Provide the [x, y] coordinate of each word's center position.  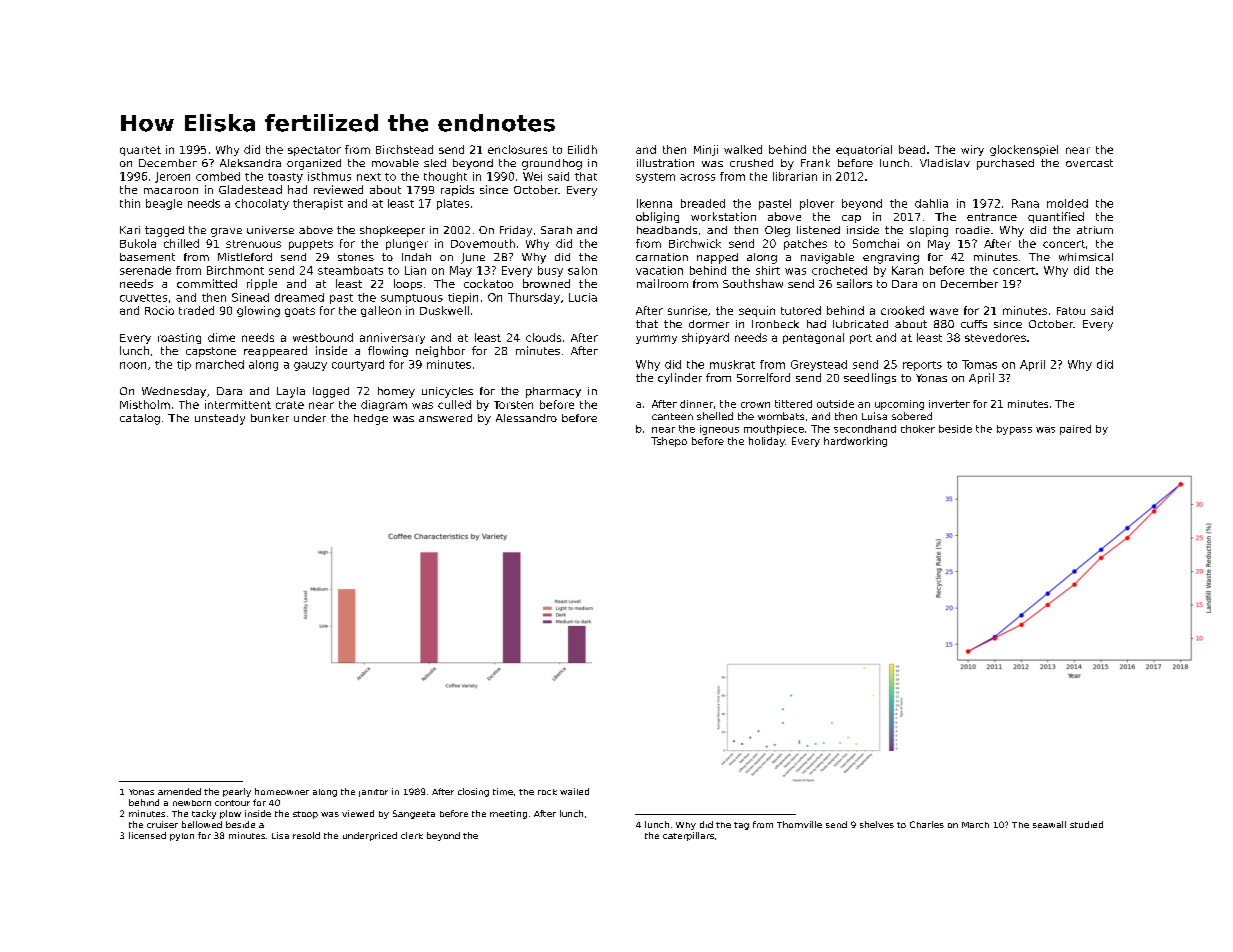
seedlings [870, 378]
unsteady [220, 419]
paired [1075, 430]
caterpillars [688, 836]
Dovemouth [483, 243]
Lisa [280, 835]
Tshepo [669, 442]
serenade [145, 270]
